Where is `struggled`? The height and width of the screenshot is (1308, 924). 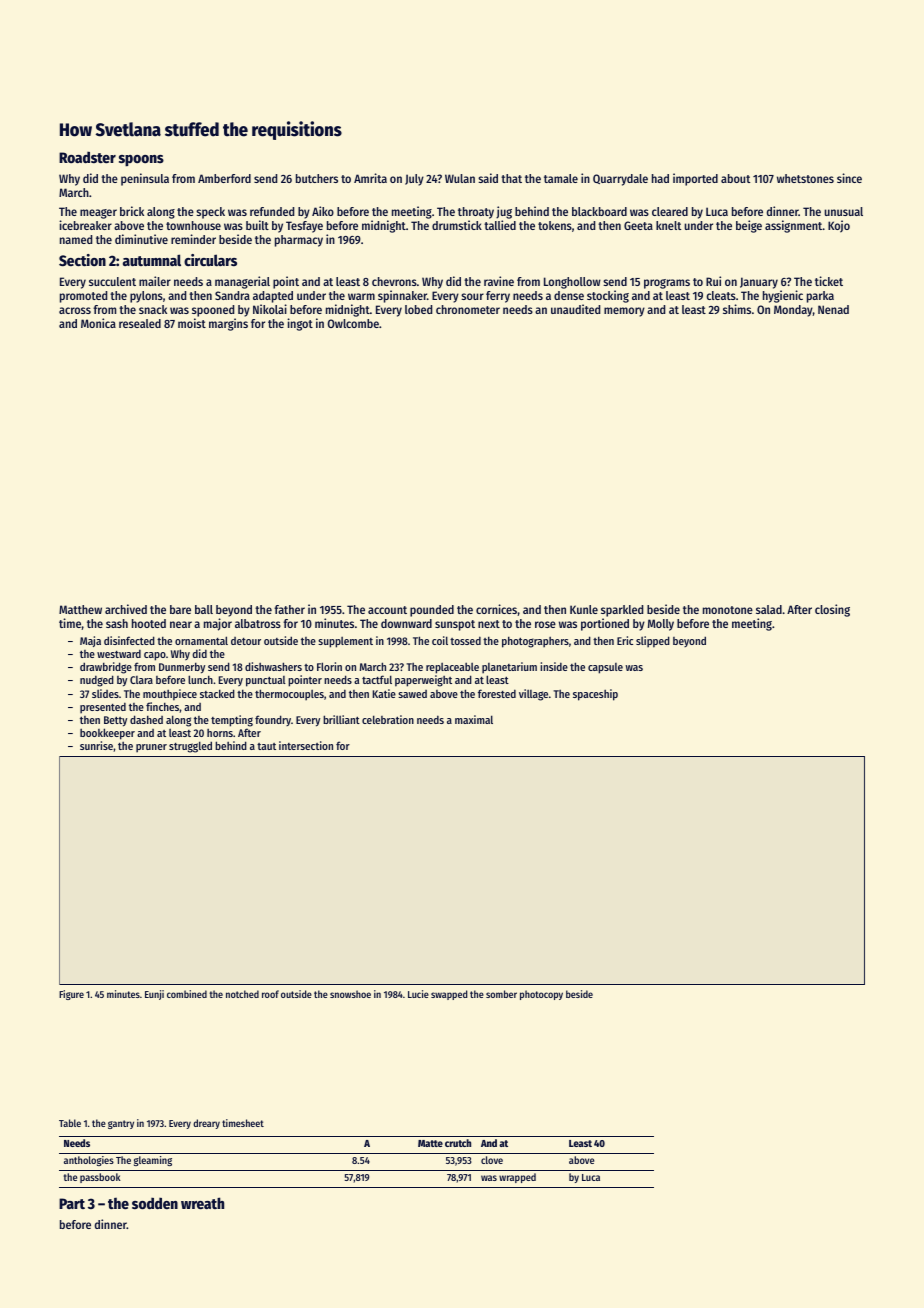 struggled is located at coordinates (190, 747).
